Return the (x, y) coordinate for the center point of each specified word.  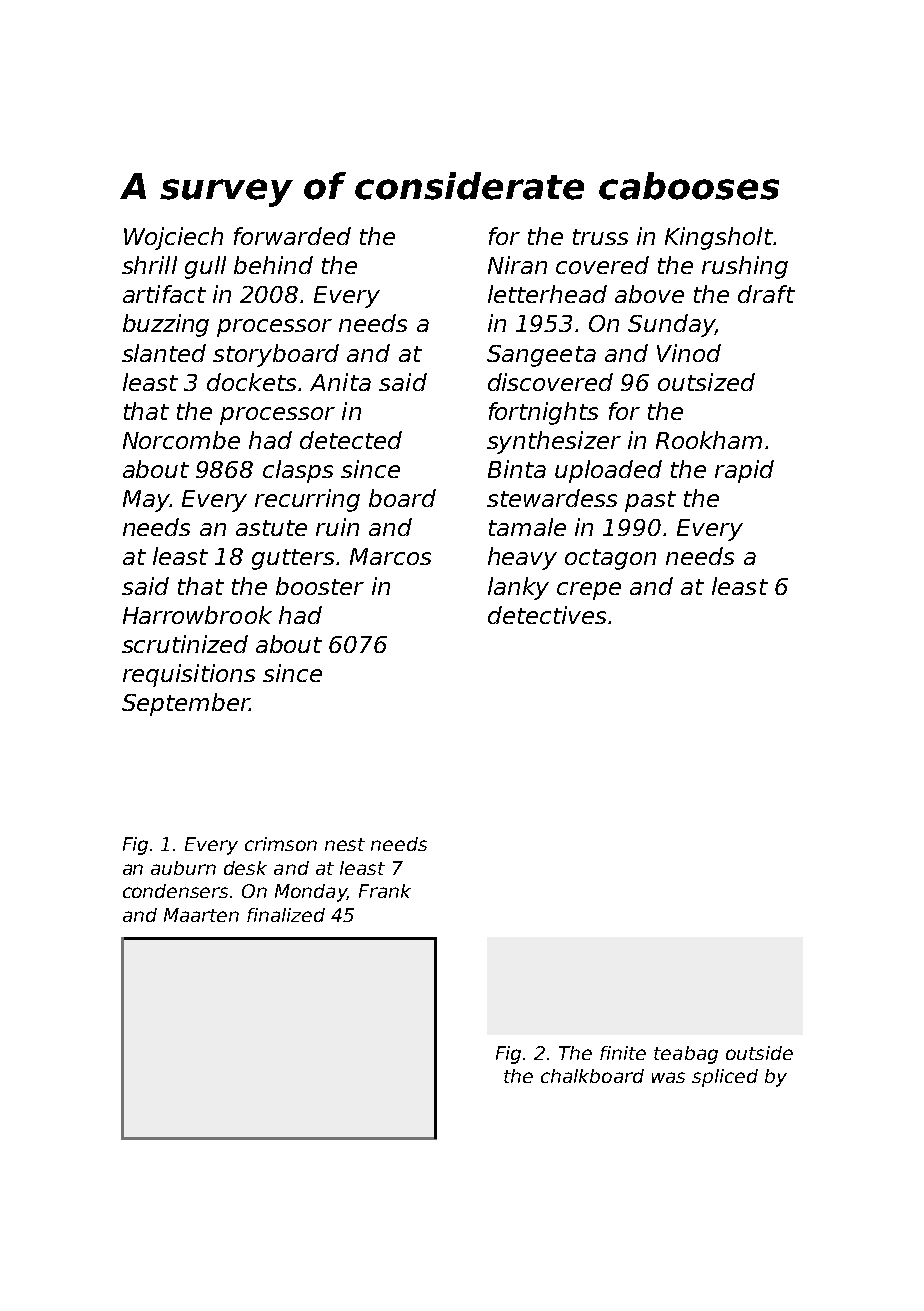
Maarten (201, 915)
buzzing (166, 325)
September (186, 704)
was (668, 1077)
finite (623, 1053)
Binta (517, 469)
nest (345, 844)
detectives (547, 615)
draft (766, 294)
